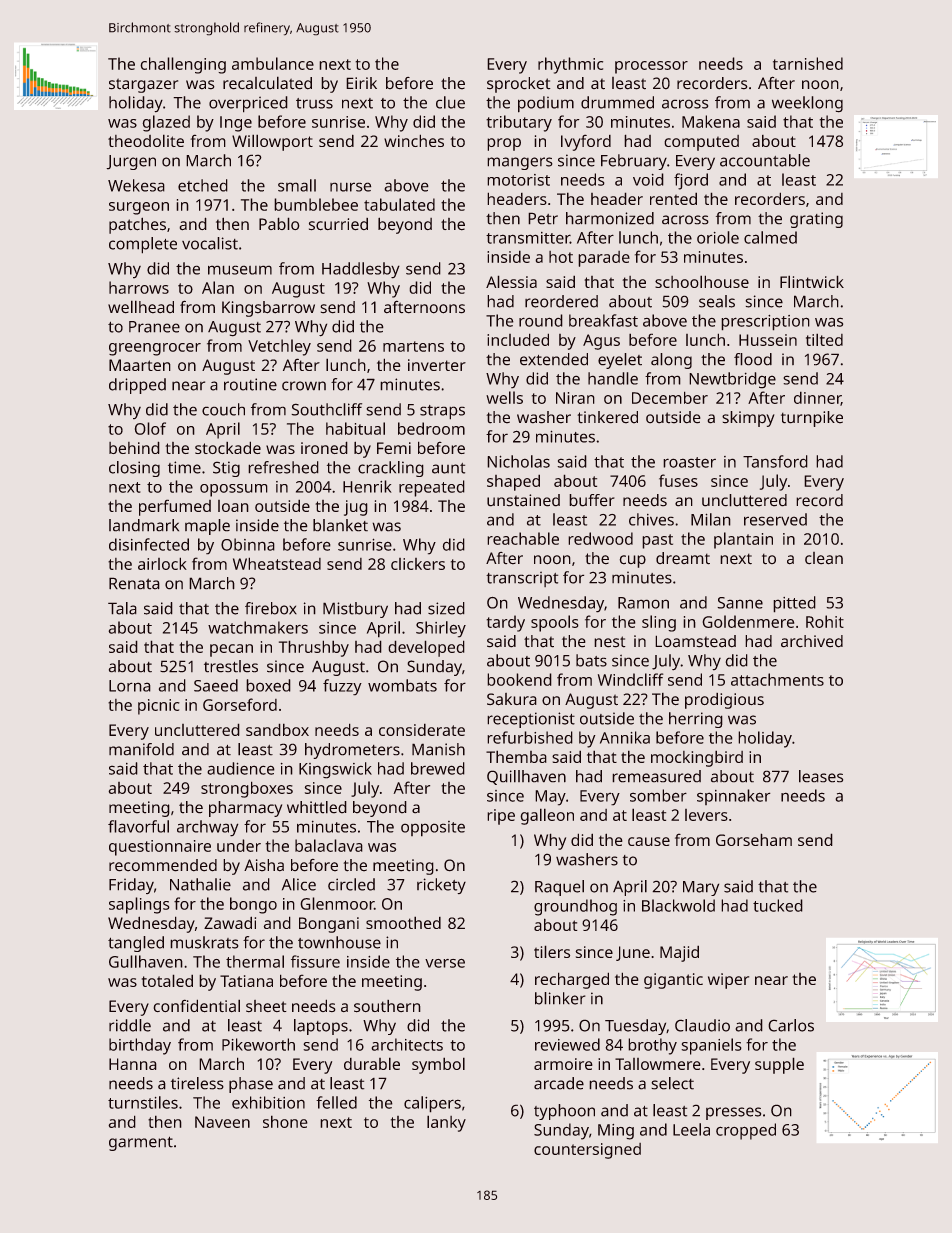 Image resolution: width=952 pixels, height=1233 pixels. I want to click on leases, so click(821, 776).
